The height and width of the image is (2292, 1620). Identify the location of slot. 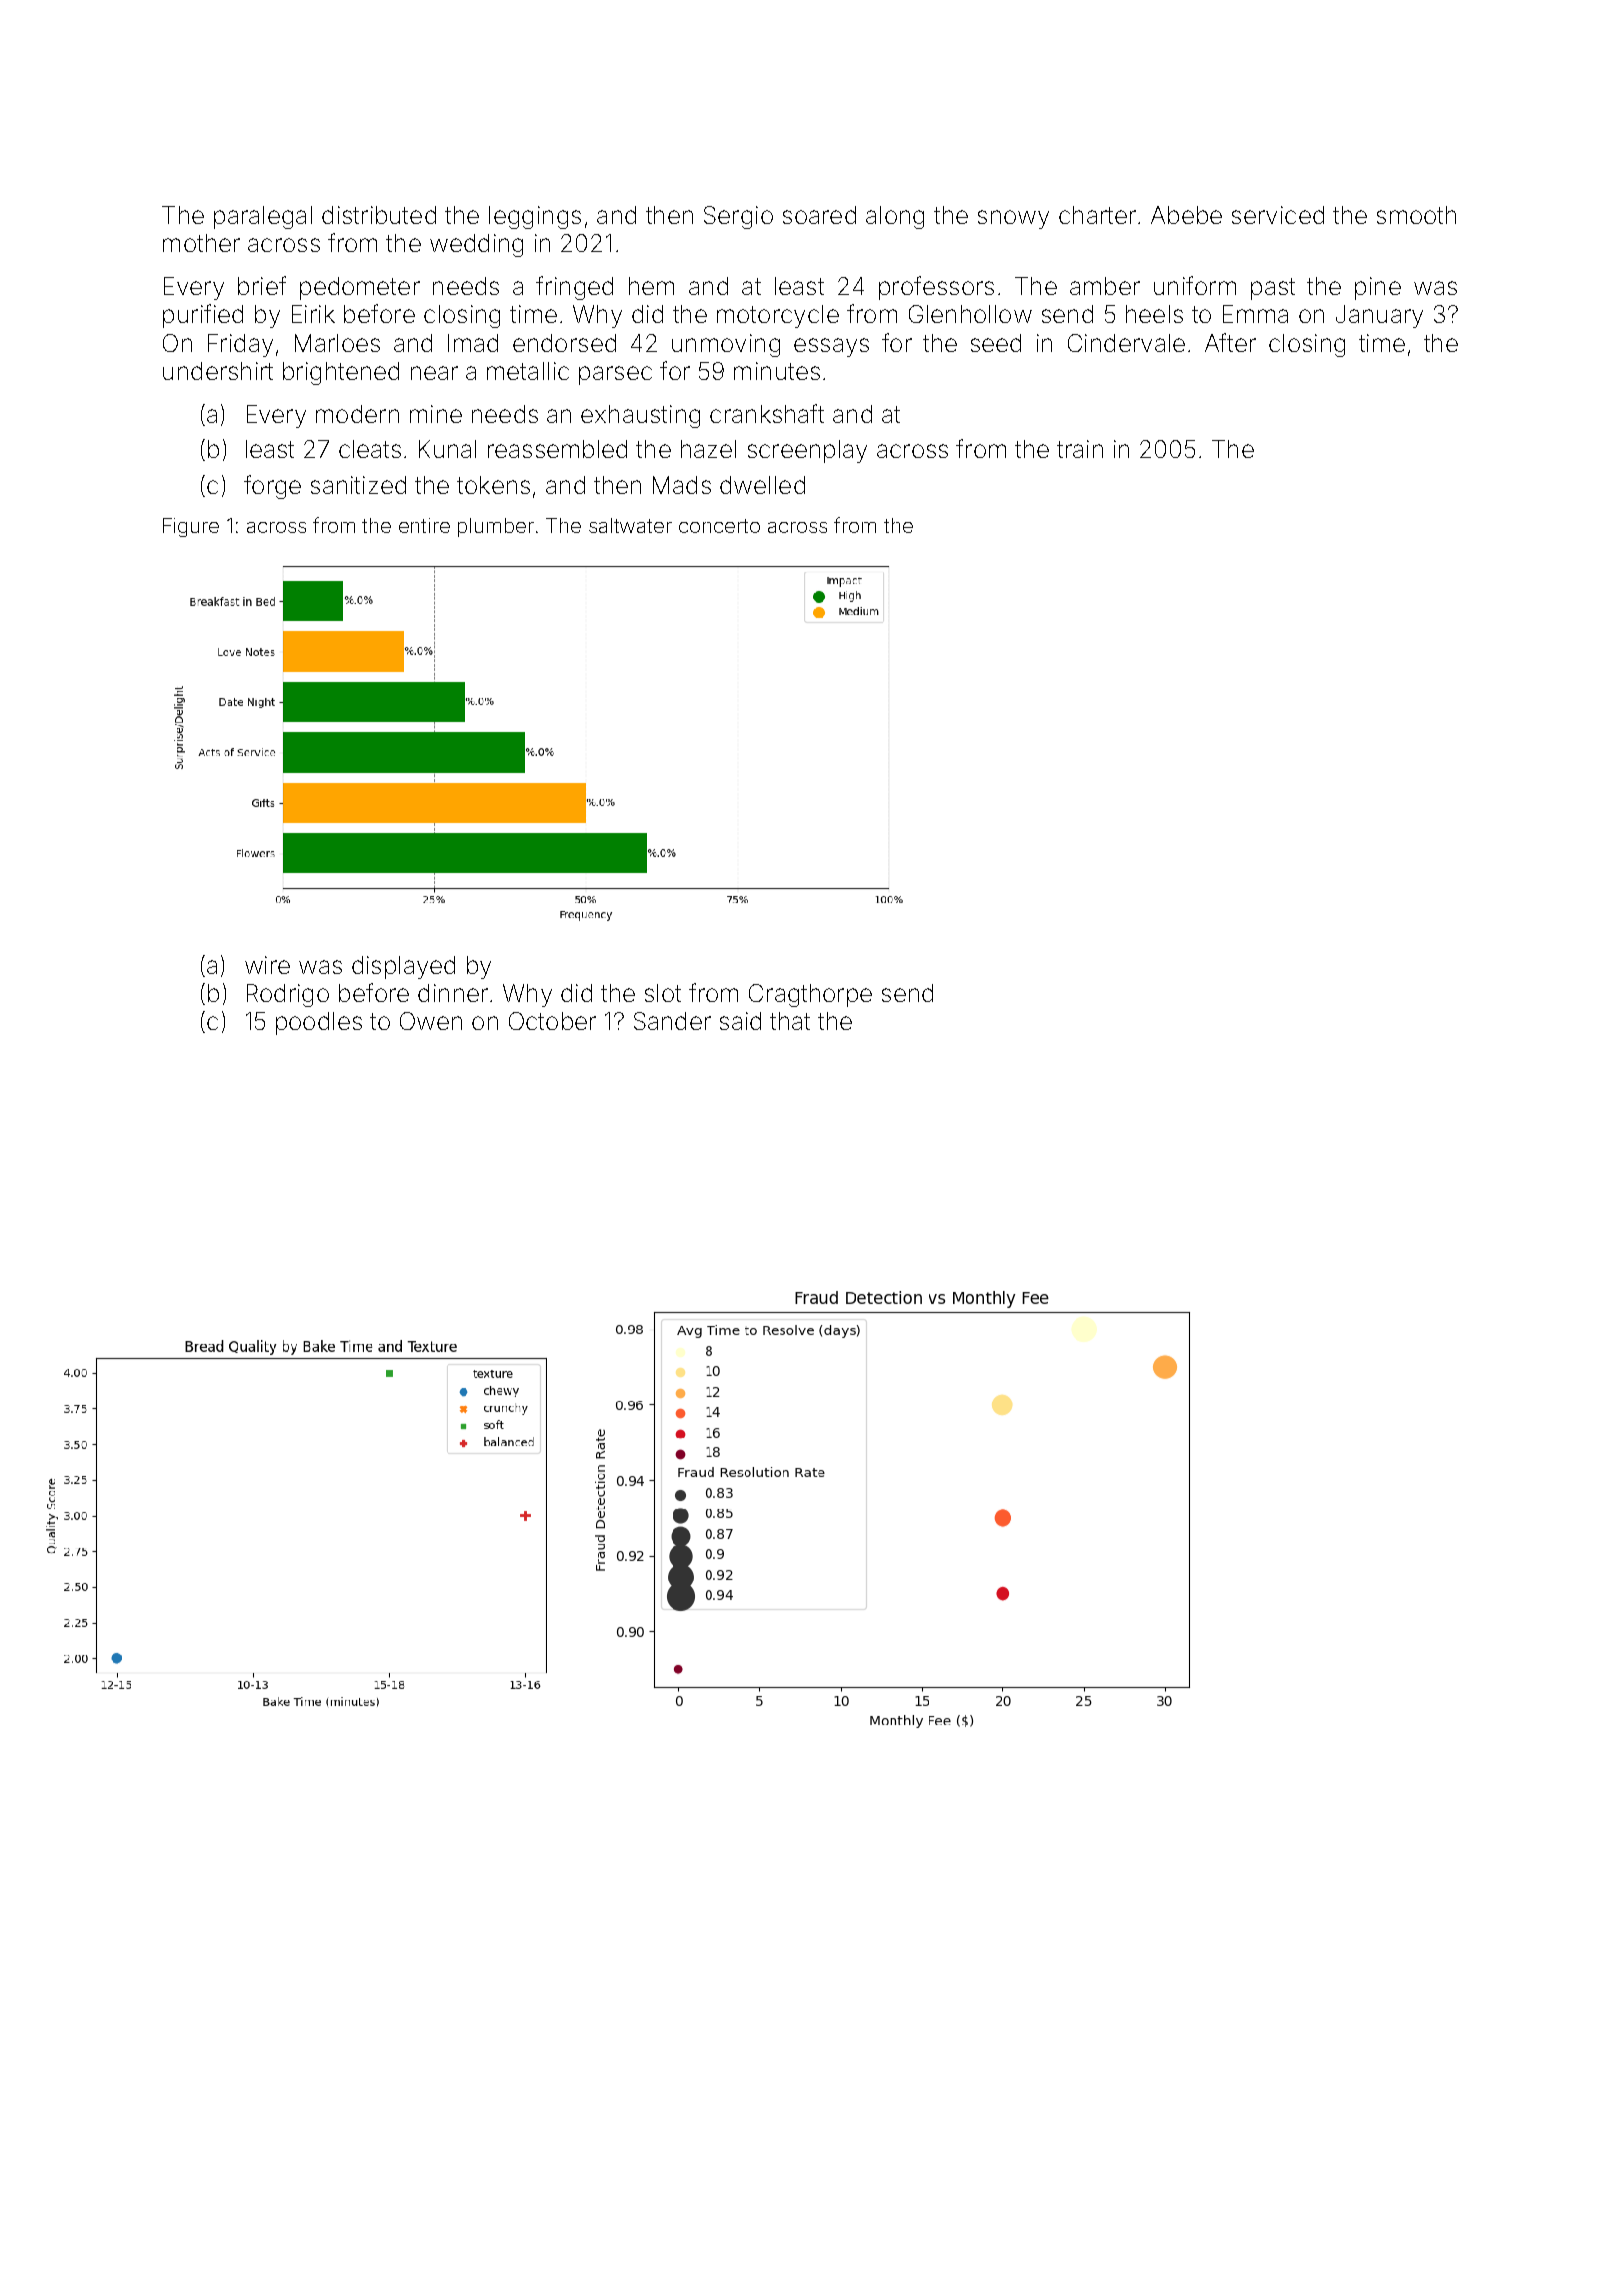
(663, 993).
